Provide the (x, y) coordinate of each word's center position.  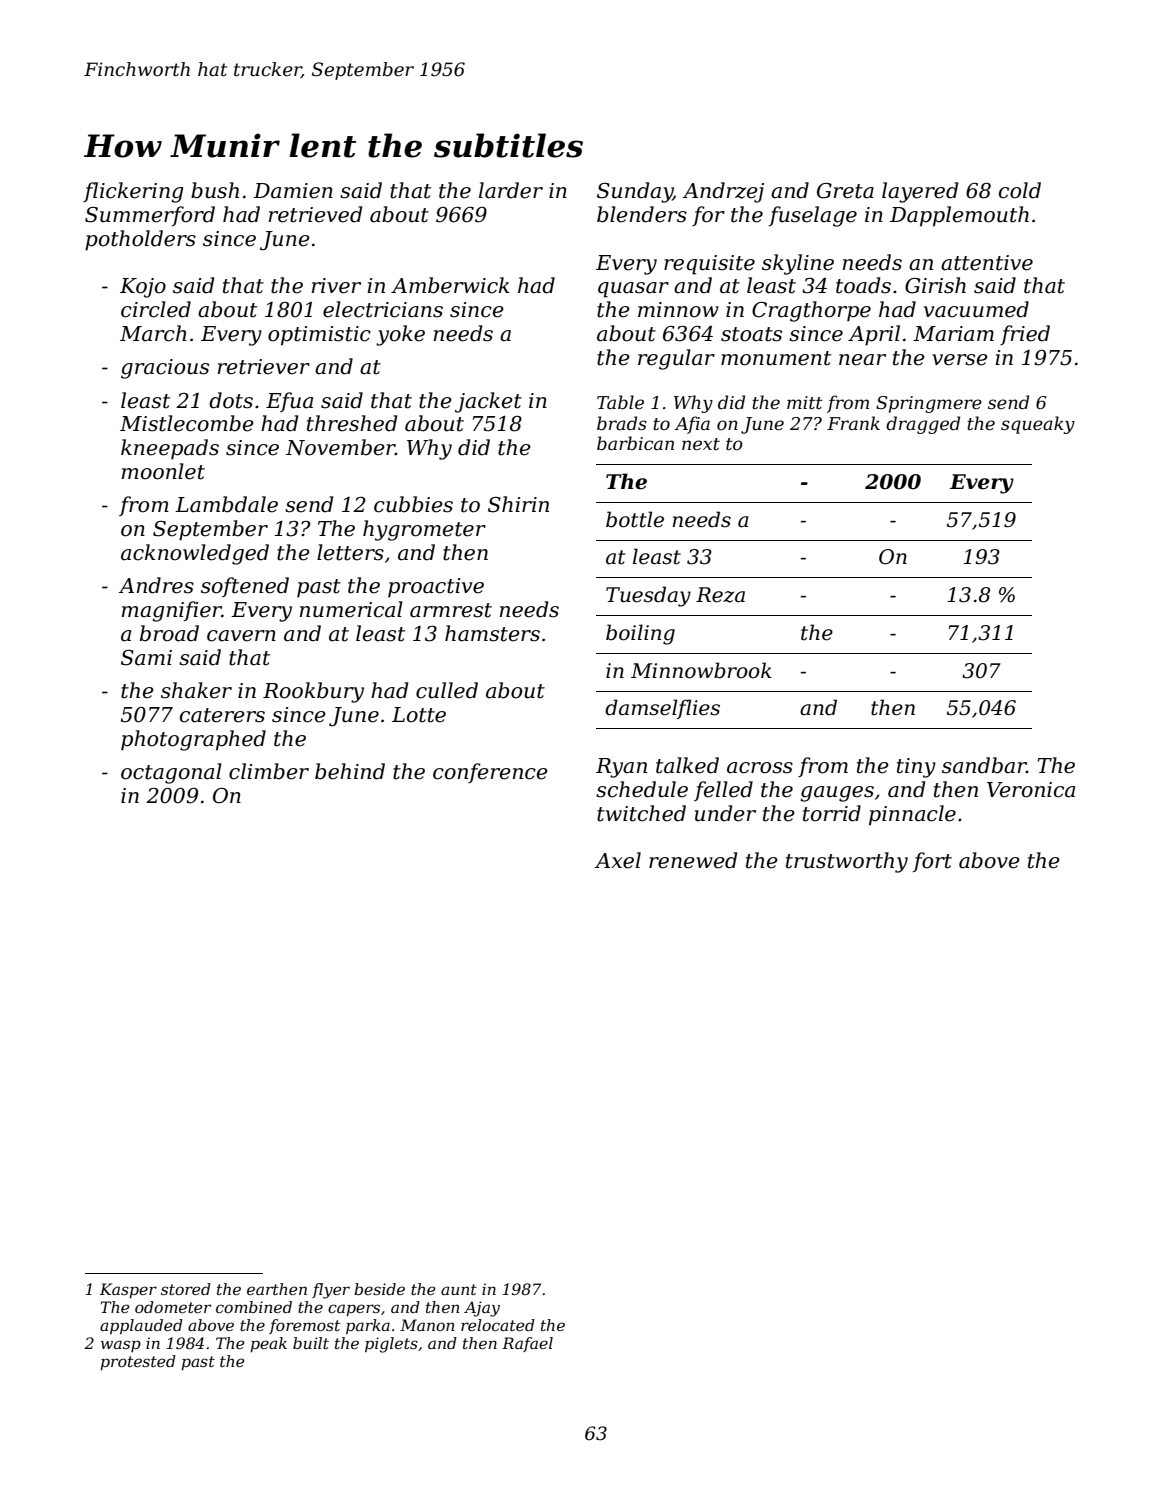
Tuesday (648, 596)
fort (932, 862)
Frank (853, 423)
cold (1020, 190)
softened (245, 587)
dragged (923, 425)
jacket (488, 402)
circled (156, 309)
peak (268, 1345)
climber (269, 771)
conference (490, 773)
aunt (459, 1289)
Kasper (128, 1291)
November (340, 447)
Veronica (1031, 790)
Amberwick (450, 285)
